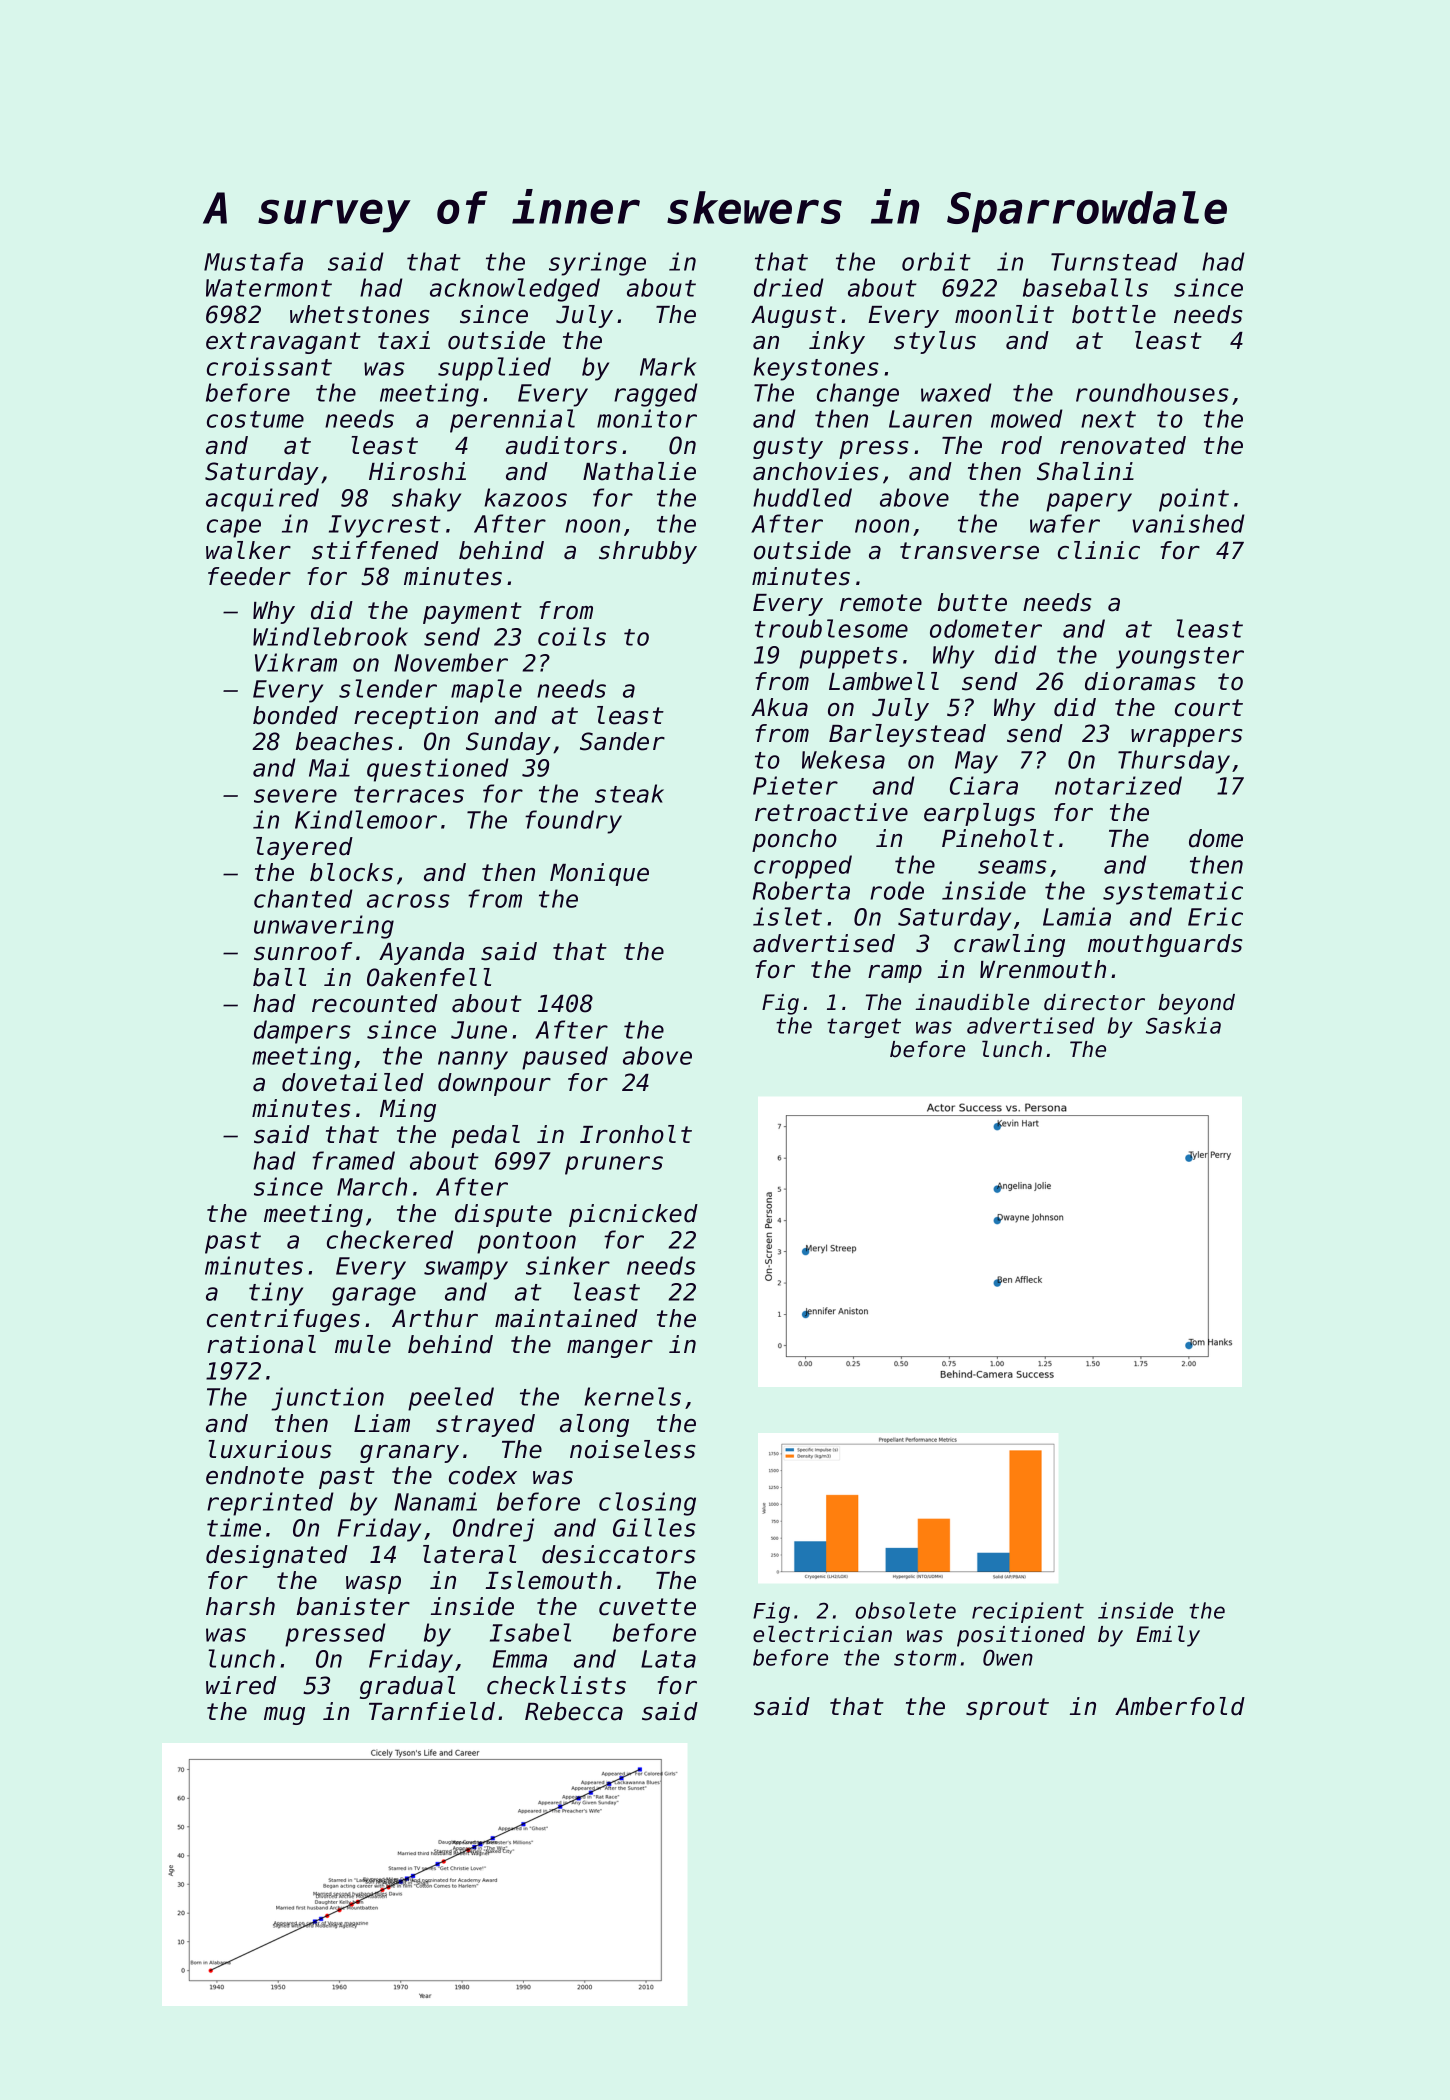 Image resolution: width=1450 pixels, height=2100 pixels. What do you see at coordinates (795, 785) in the screenshot?
I see `Pieter` at bounding box center [795, 785].
